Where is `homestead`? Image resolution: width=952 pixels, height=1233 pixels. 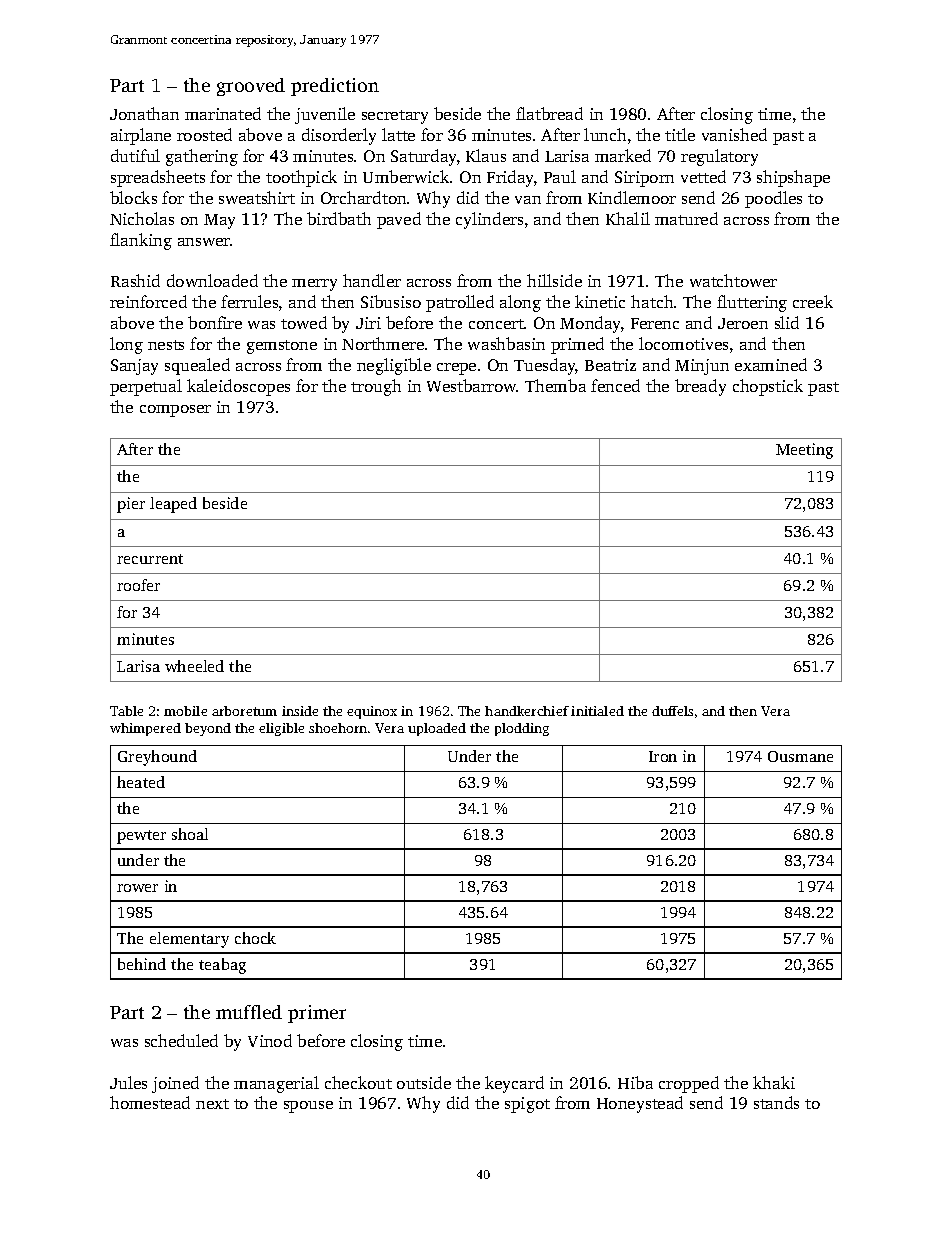
homestead is located at coordinates (150, 1102).
